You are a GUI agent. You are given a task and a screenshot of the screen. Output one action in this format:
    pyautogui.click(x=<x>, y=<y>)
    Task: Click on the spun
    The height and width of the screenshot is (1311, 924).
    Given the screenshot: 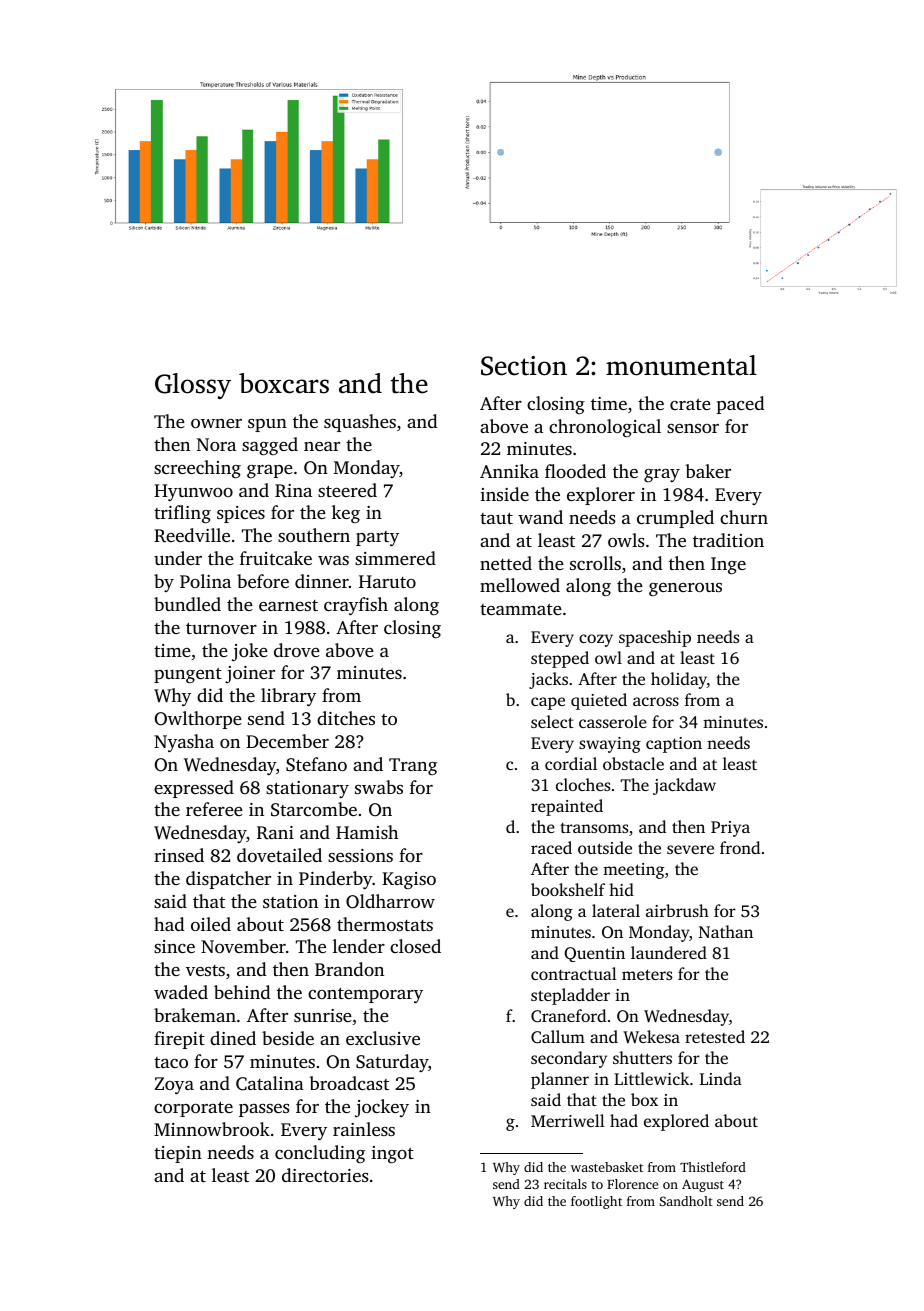 What is the action you would take?
    pyautogui.click(x=267, y=425)
